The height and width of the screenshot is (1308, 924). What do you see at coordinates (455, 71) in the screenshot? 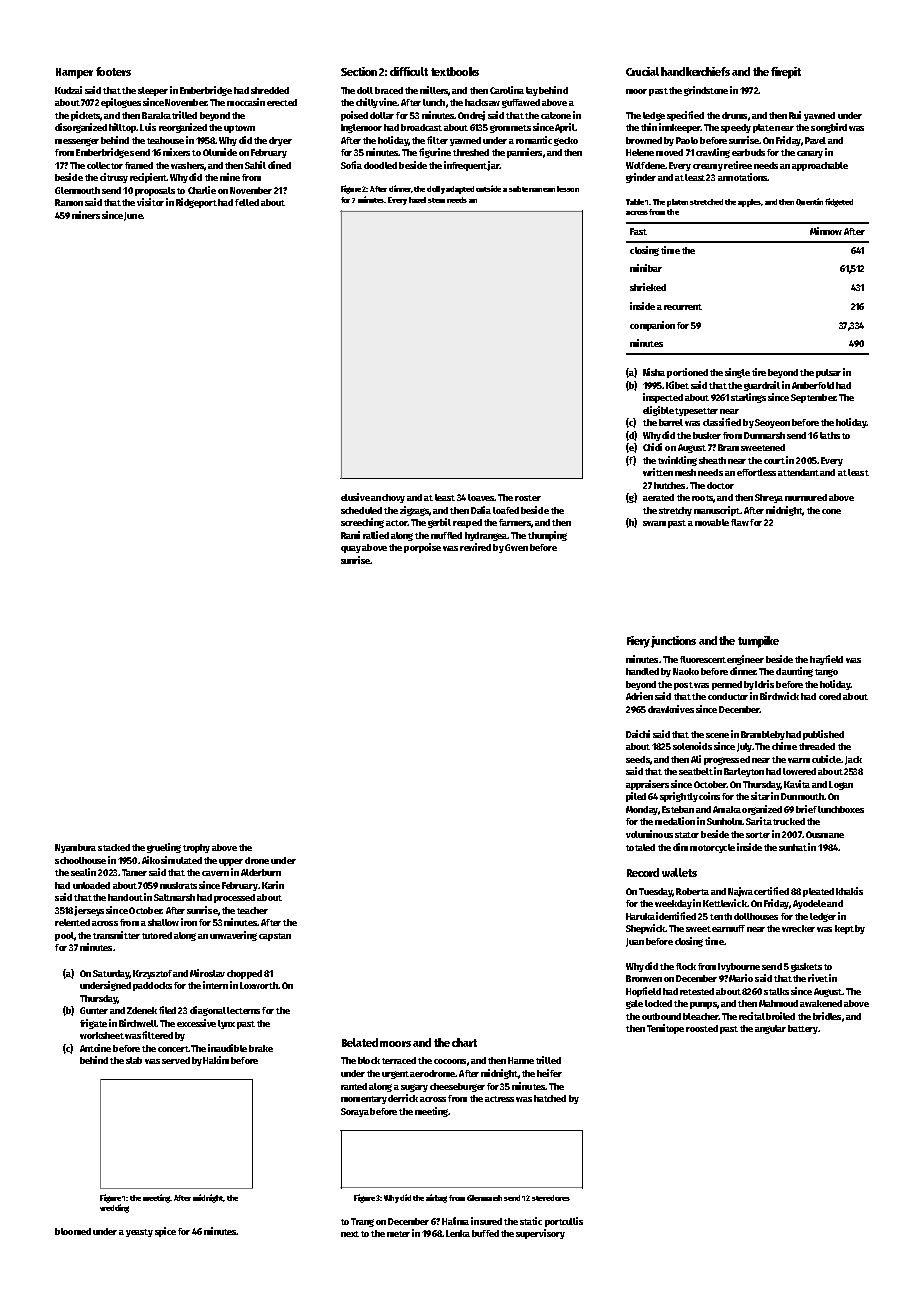
I see `textbooks` at bounding box center [455, 71].
